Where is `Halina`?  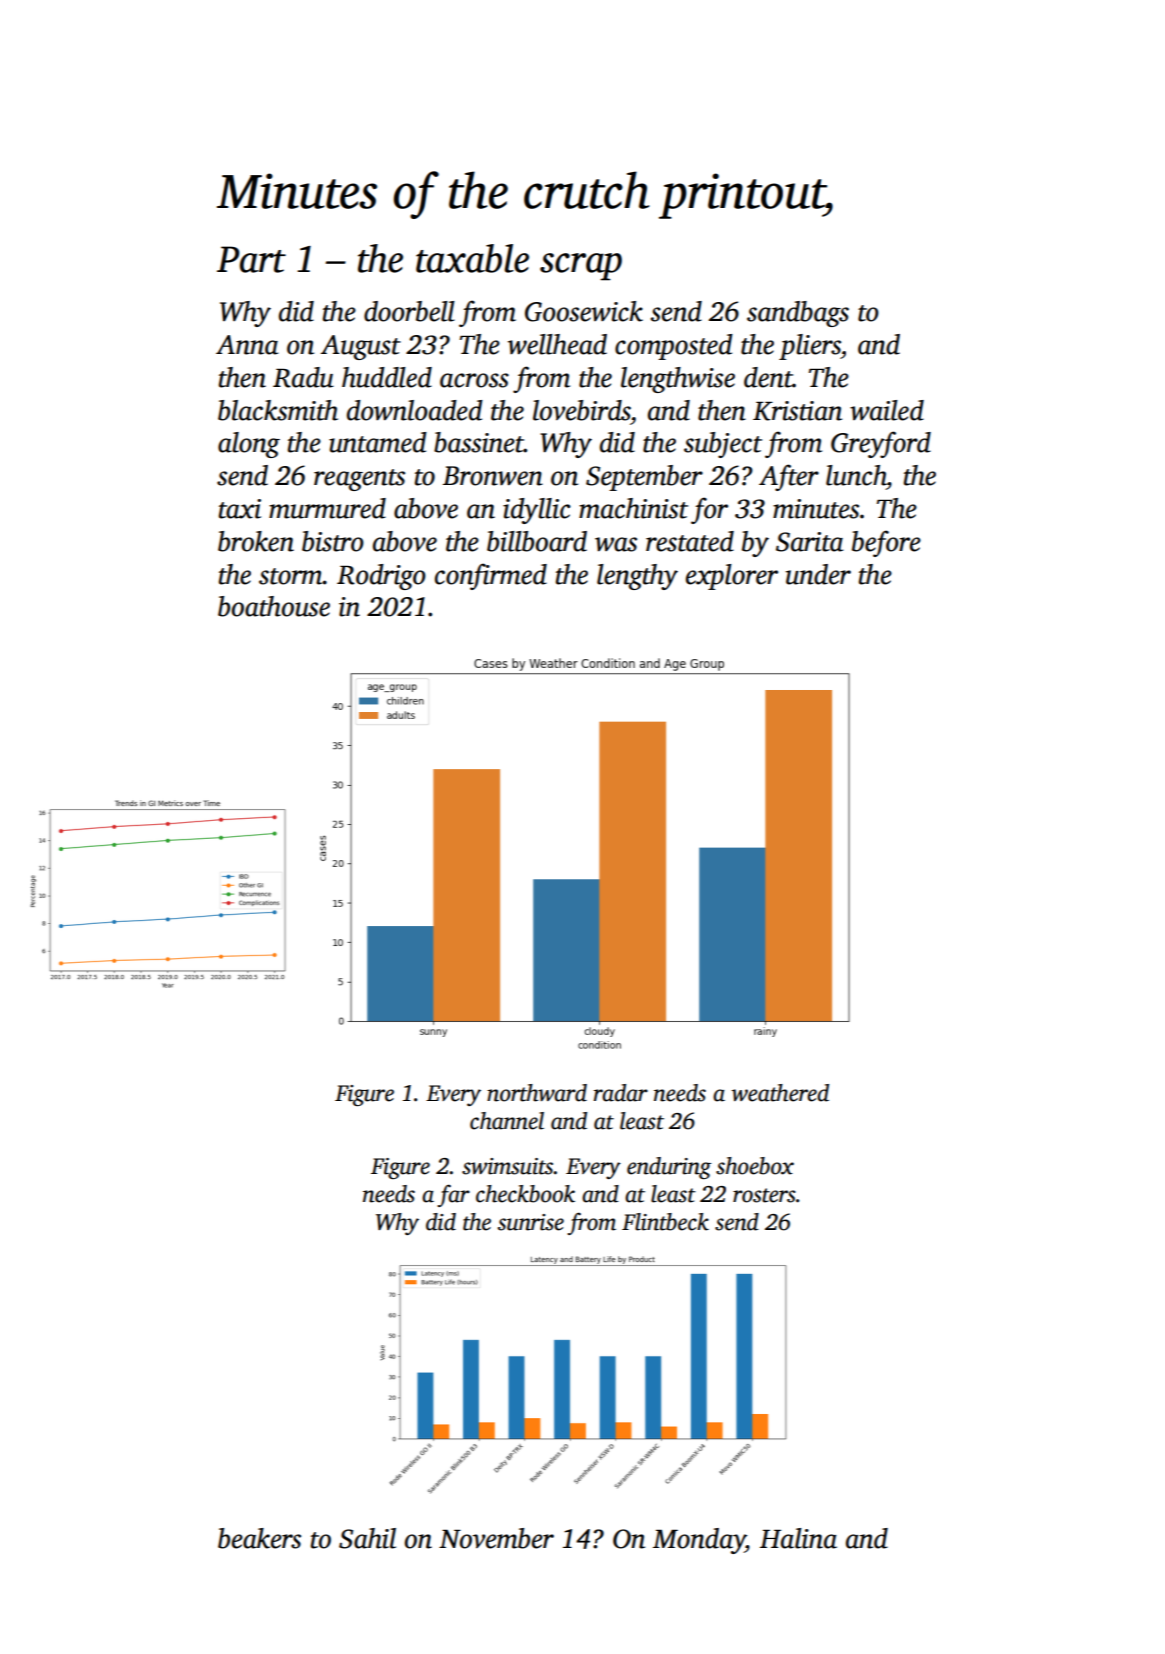 Halina is located at coordinates (798, 1538).
